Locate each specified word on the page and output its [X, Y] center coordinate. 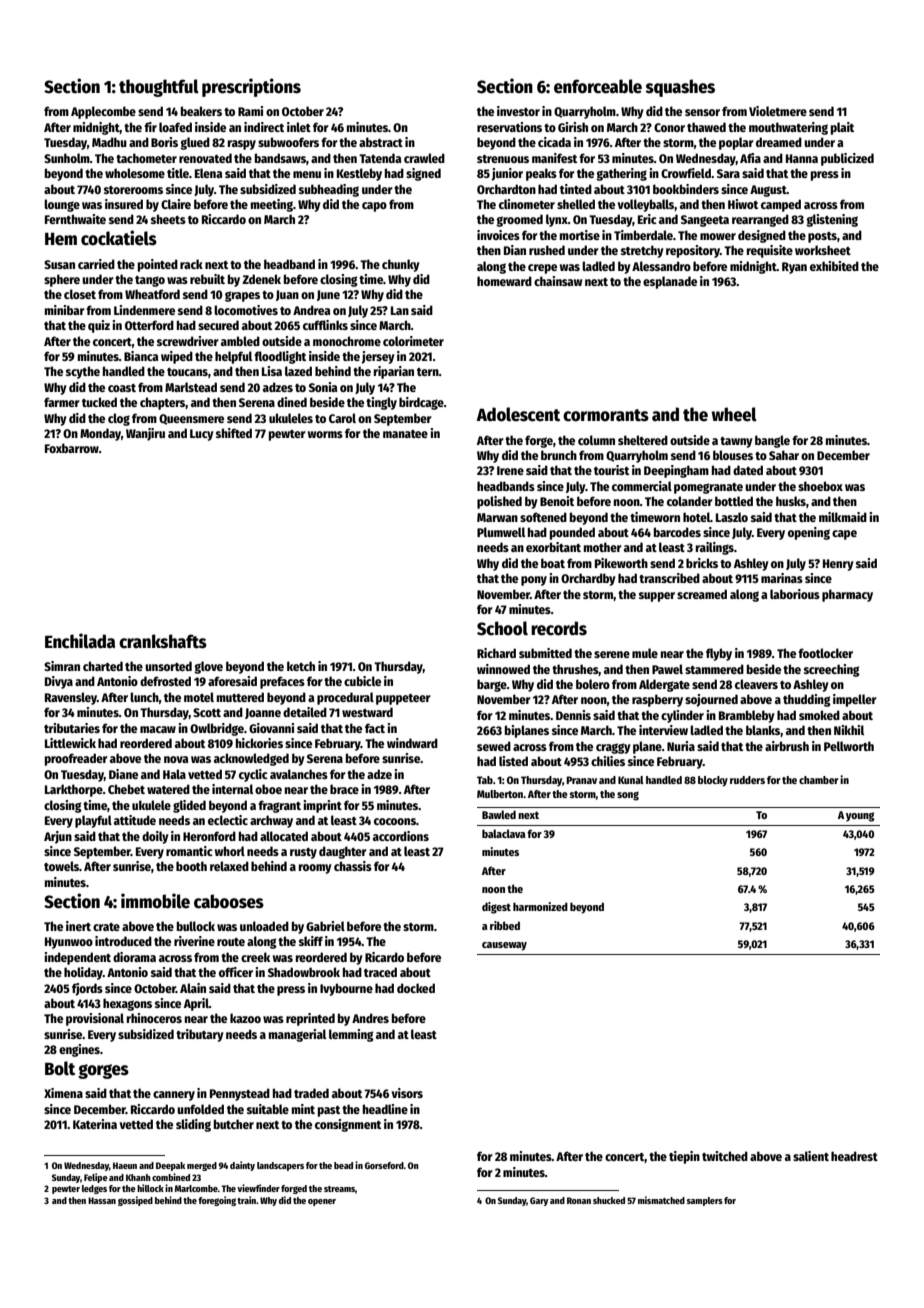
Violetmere [778, 111]
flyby [719, 654]
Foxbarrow [72, 448]
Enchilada [80, 641]
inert [78, 926]
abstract [381, 142]
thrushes [575, 670]
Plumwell [501, 532]
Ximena [63, 1093]
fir [150, 127]
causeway [504, 946]
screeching [832, 670]
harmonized [540, 906]
